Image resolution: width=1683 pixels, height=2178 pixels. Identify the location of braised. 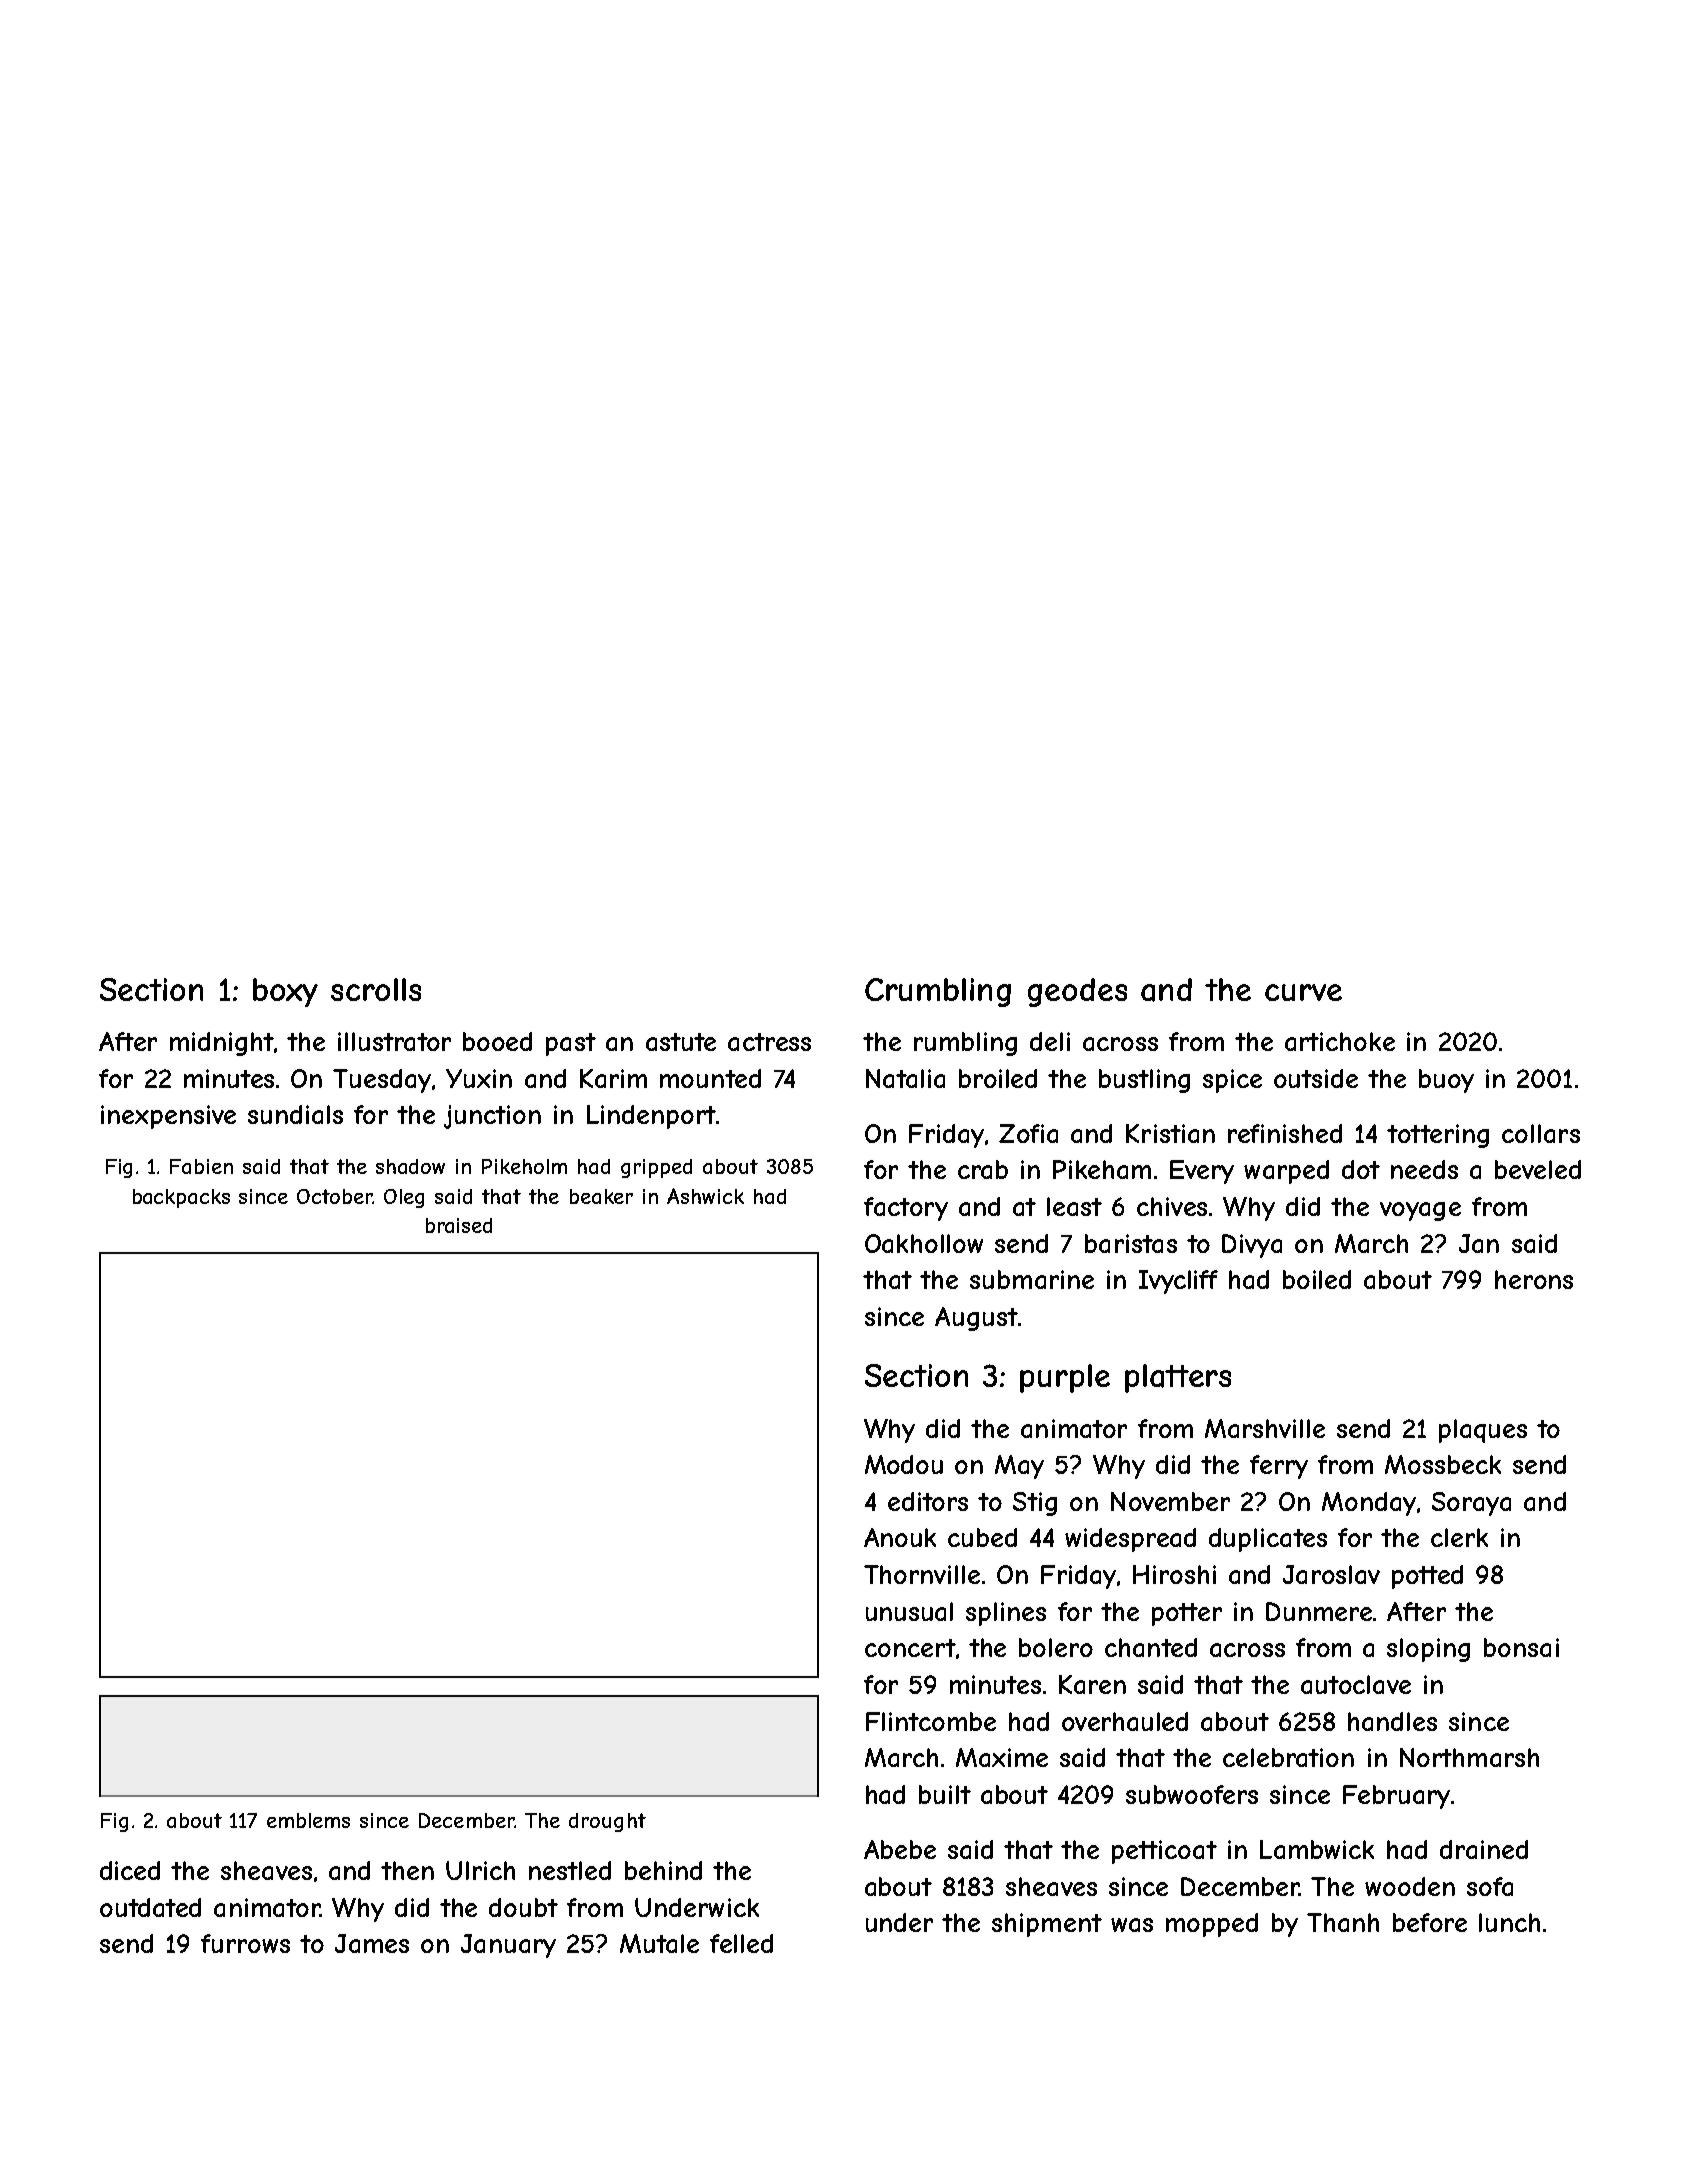
(459, 1225).
